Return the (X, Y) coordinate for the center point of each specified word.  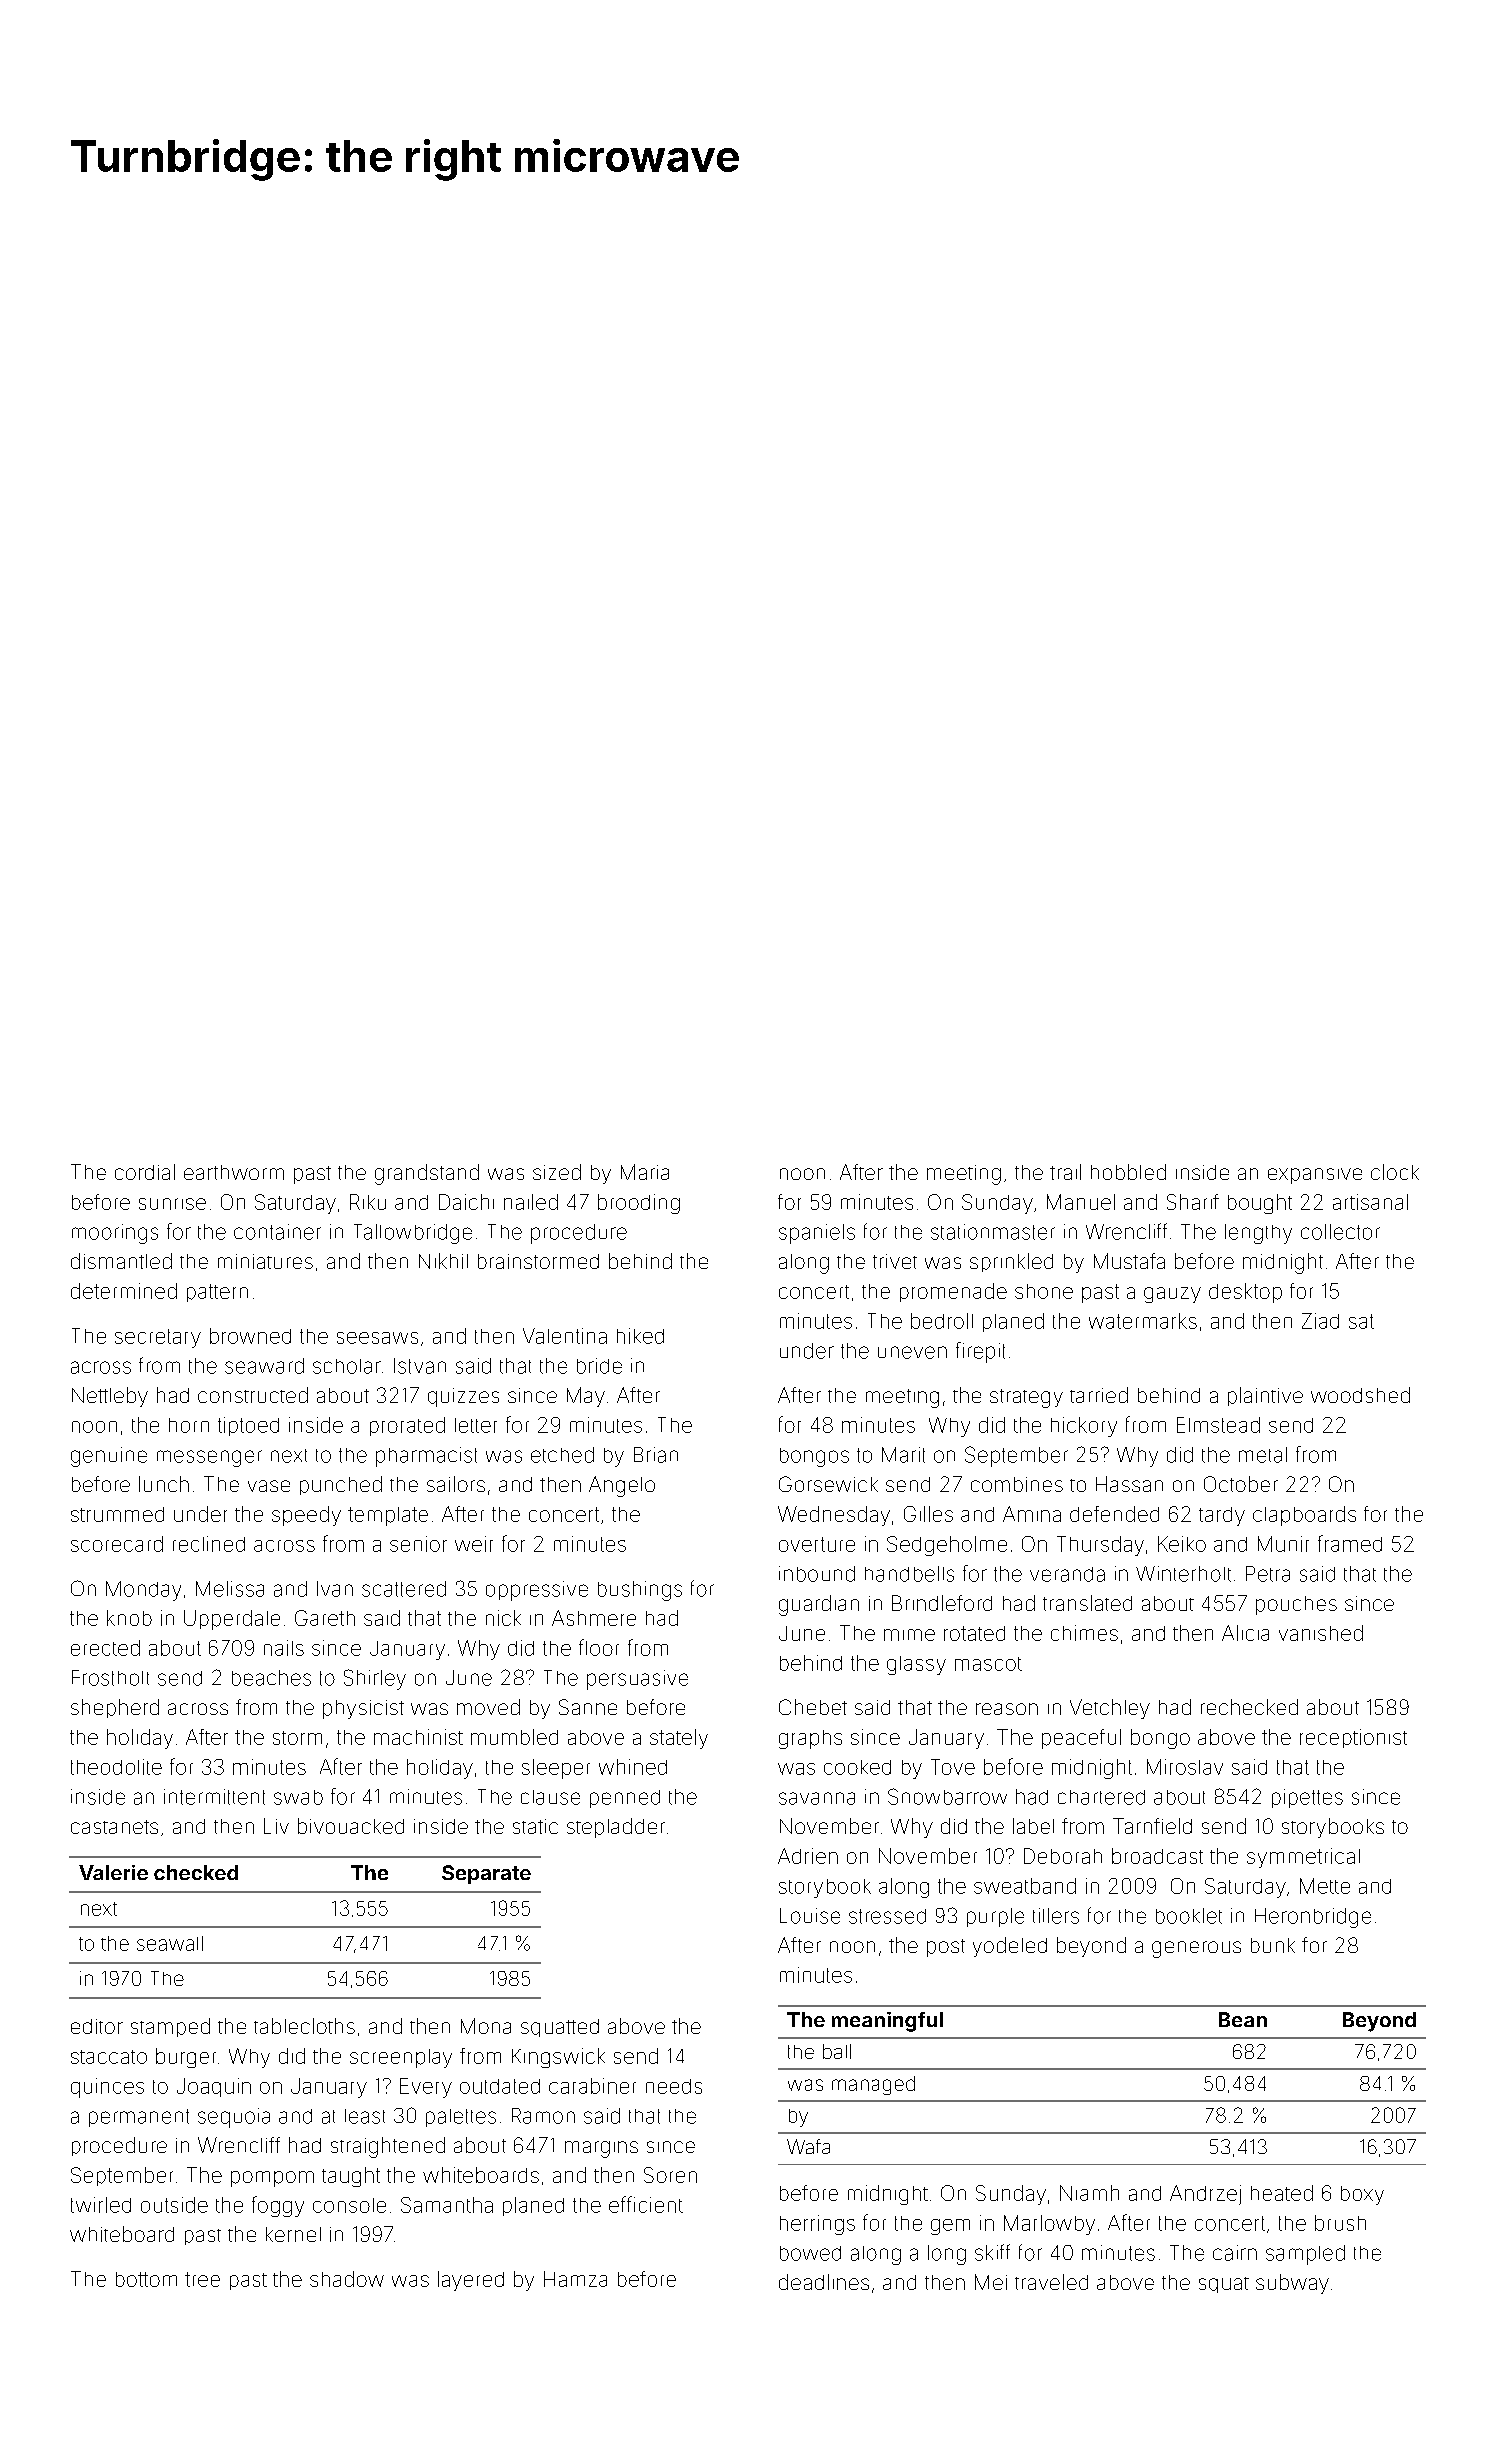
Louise (810, 1916)
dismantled (121, 1261)
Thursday (1100, 1546)
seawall (170, 1943)
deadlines (824, 2282)
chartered (1101, 1797)
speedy (306, 1516)
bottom (146, 2279)
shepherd (115, 1708)
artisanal (1370, 1202)
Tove (953, 1767)
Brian (656, 1455)
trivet (895, 1261)
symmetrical (1303, 1858)
